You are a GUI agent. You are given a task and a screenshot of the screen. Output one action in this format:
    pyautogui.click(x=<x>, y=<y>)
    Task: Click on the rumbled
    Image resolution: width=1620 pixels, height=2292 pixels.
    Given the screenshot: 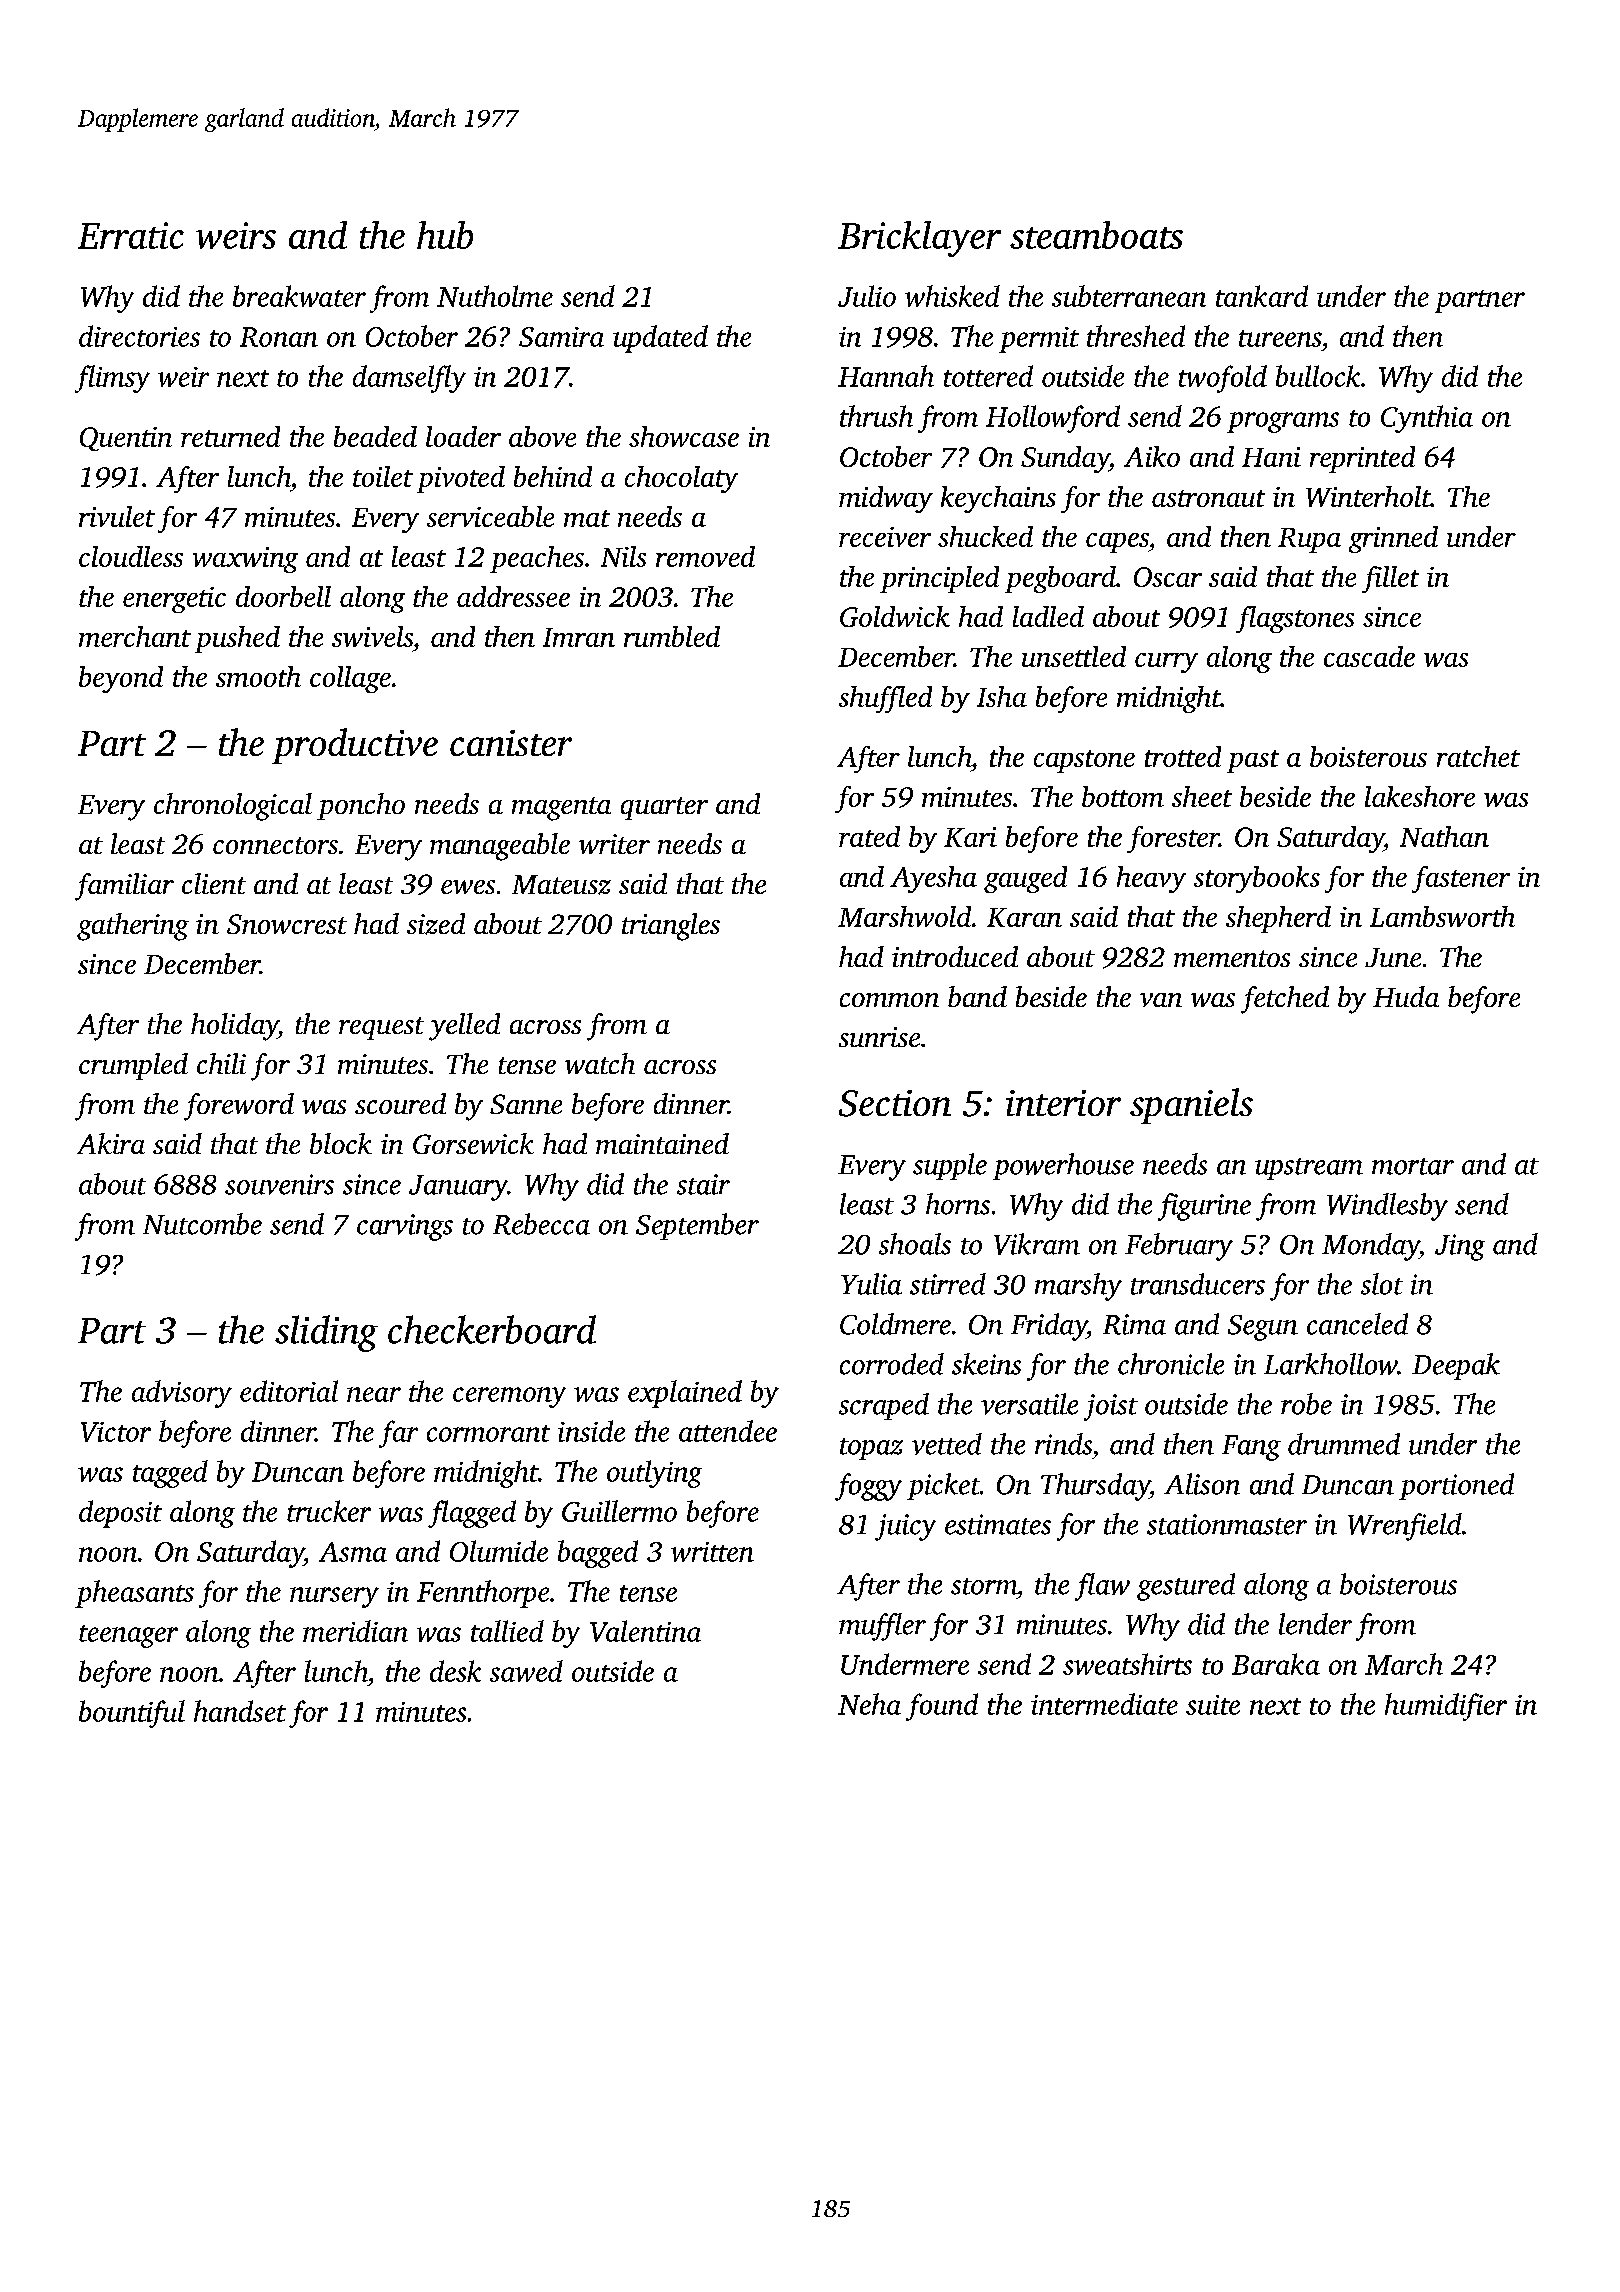 What is the action you would take?
    pyautogui.click(x=672, y=636)
